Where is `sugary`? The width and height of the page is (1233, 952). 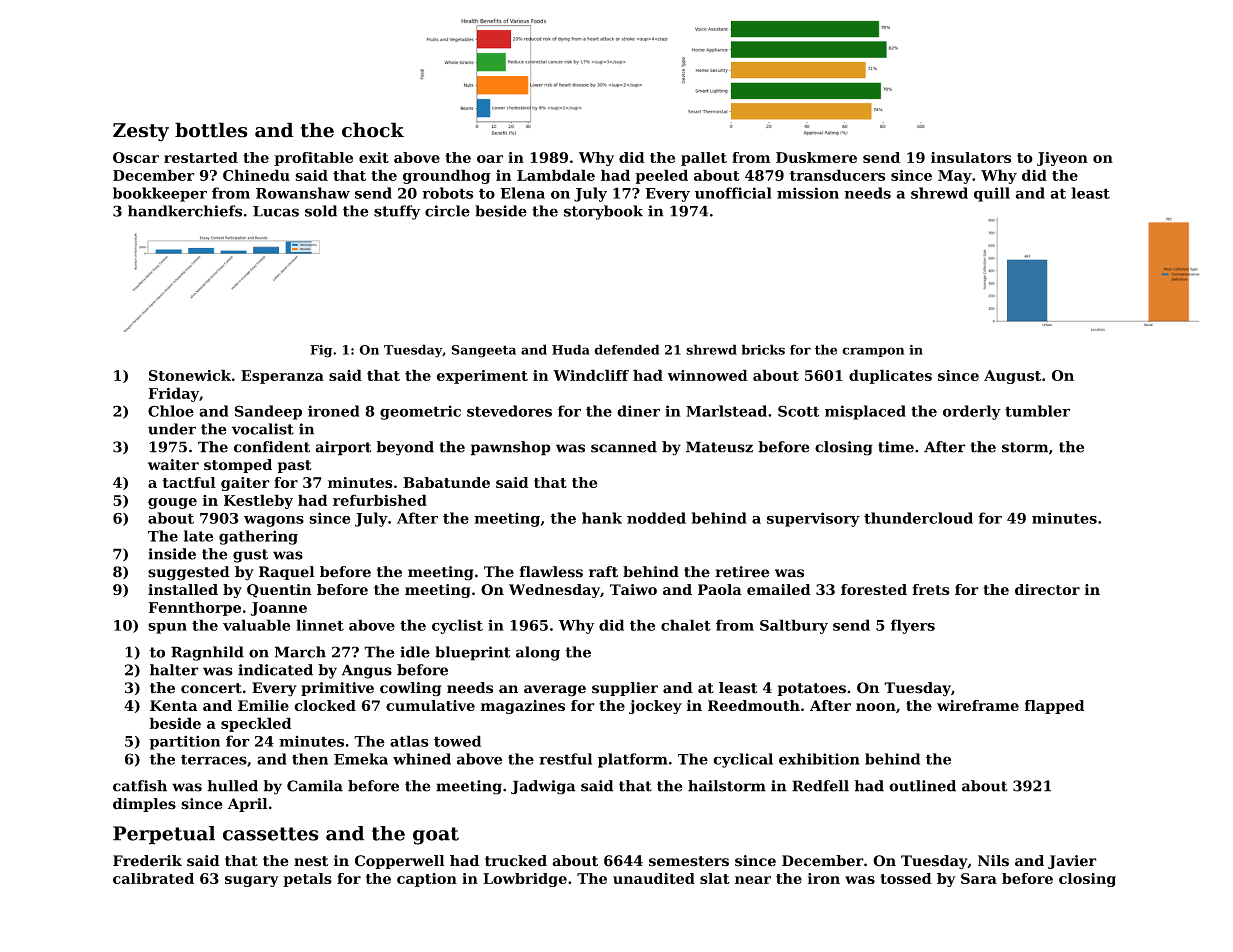 sugary is located at coordinates (252, 881).
